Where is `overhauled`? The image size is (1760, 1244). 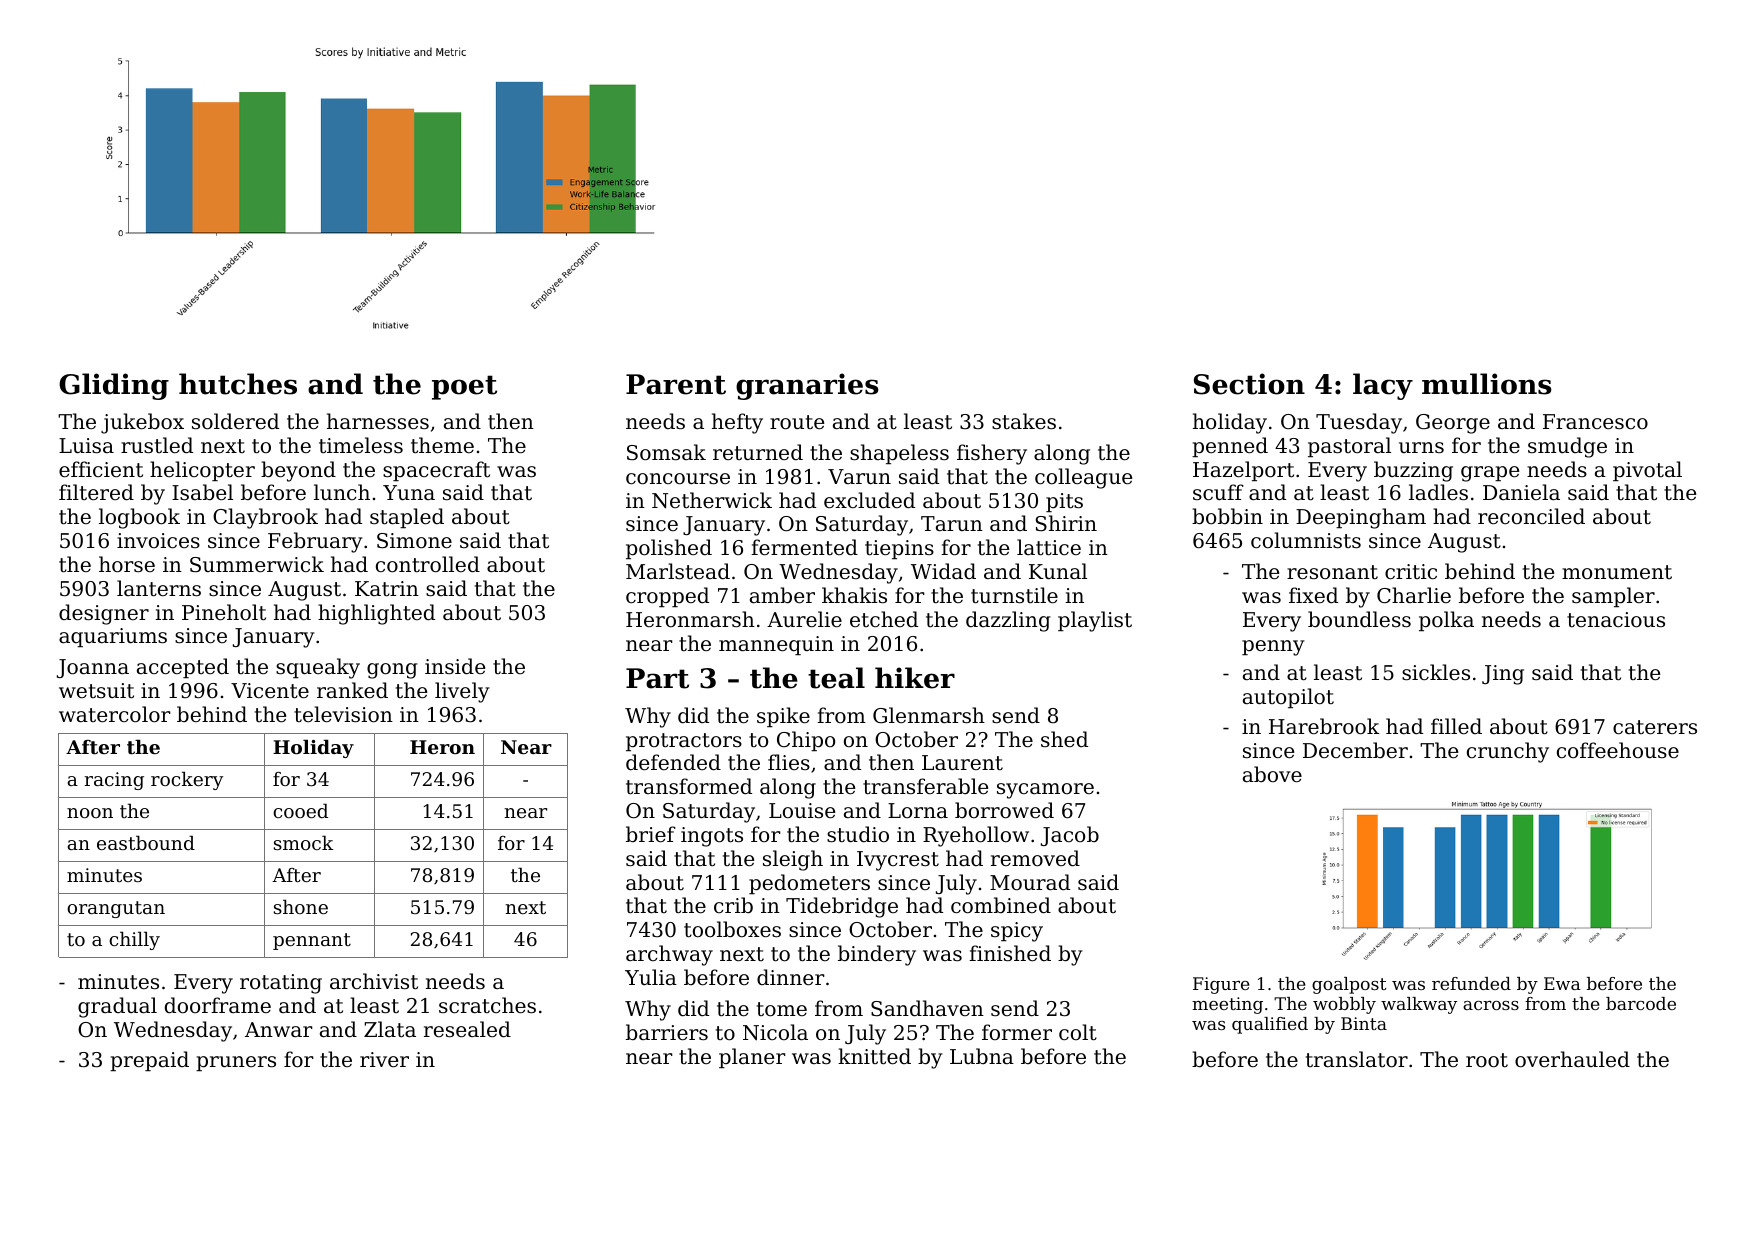
overhauled is located at coordinates (1572, 1059).
